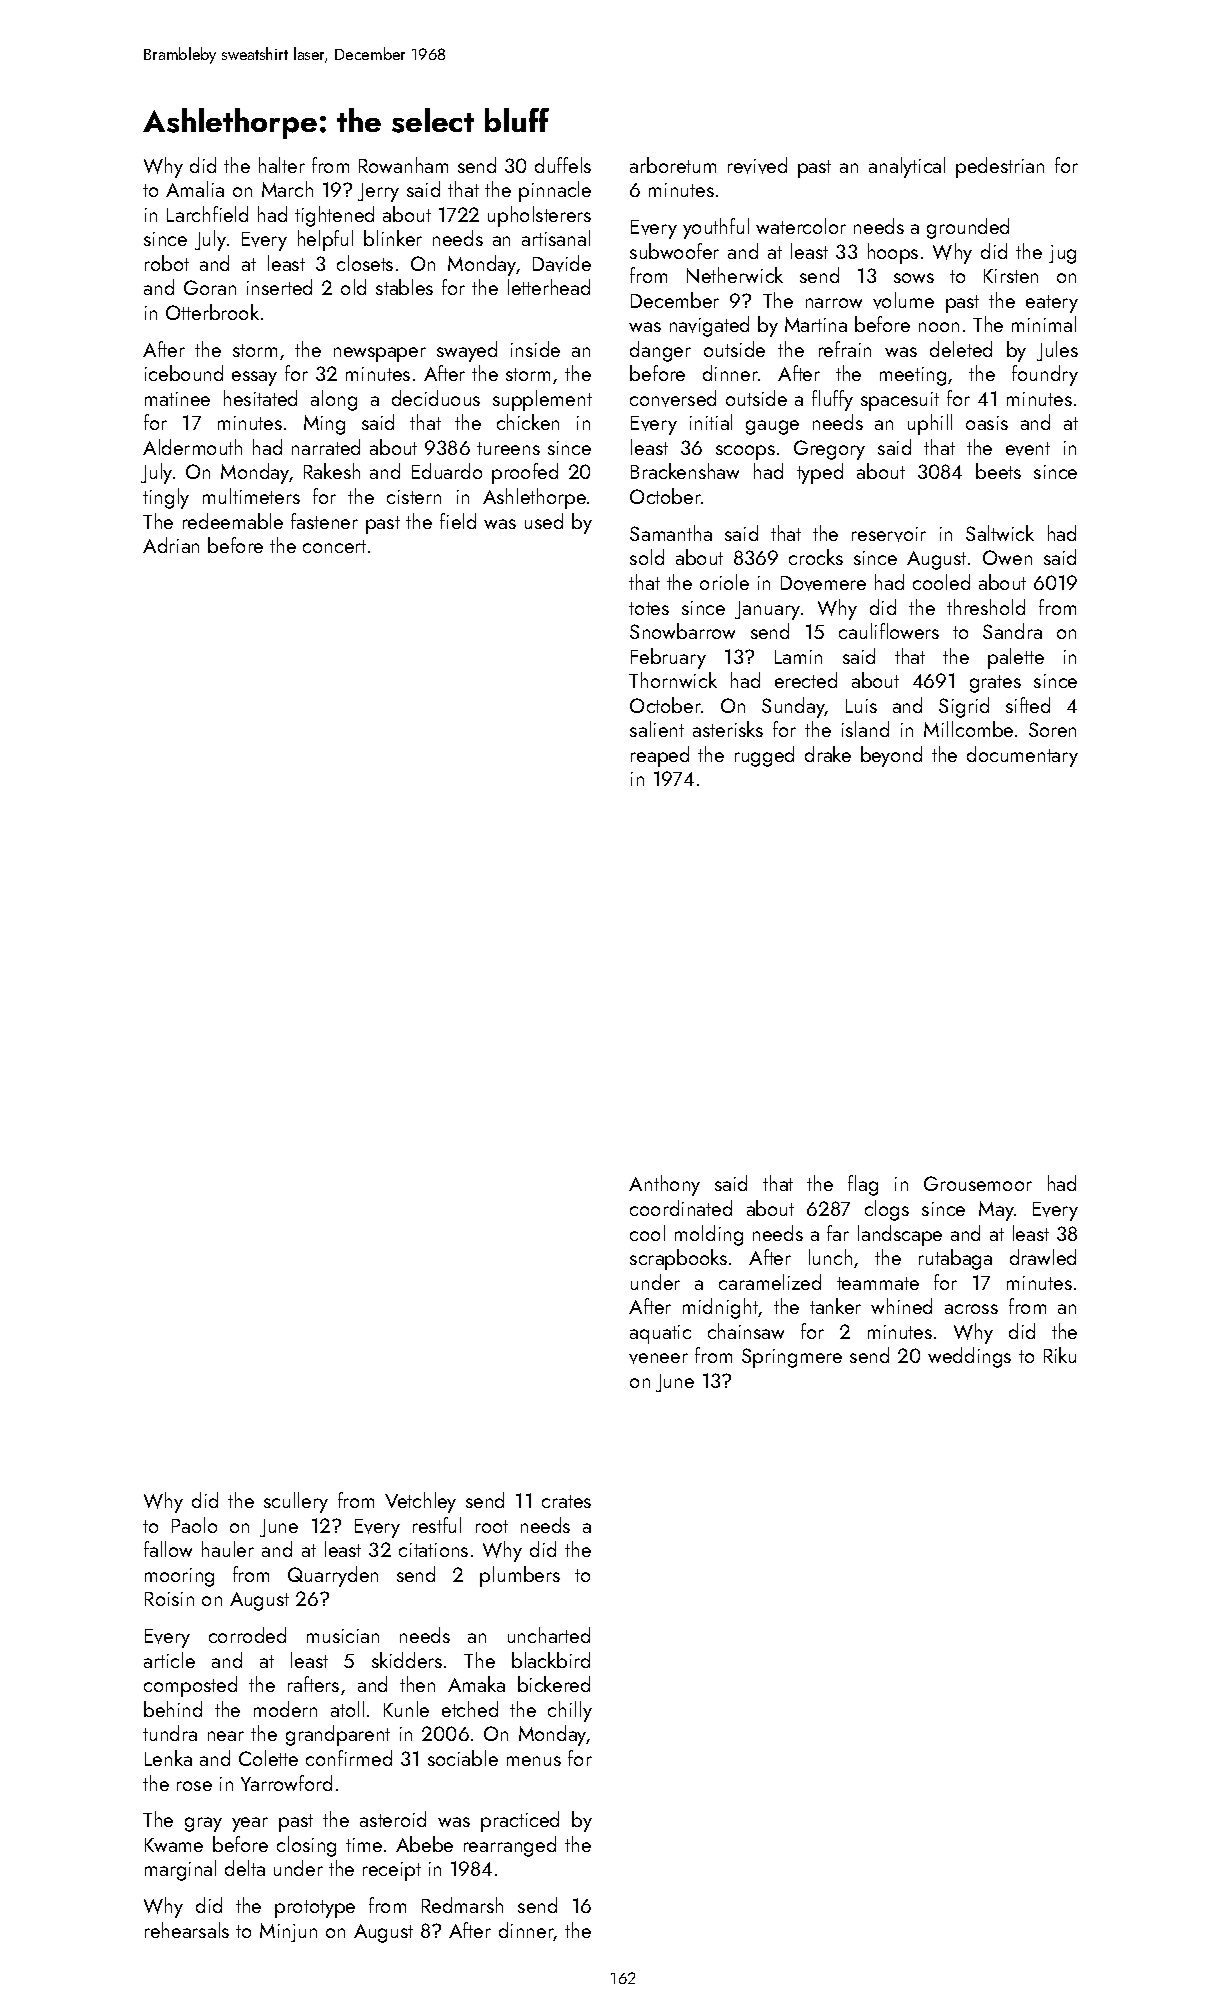 The width and height of the screenshot is (1222, 2012). I want to click on documentary, so click(1022, 756).
